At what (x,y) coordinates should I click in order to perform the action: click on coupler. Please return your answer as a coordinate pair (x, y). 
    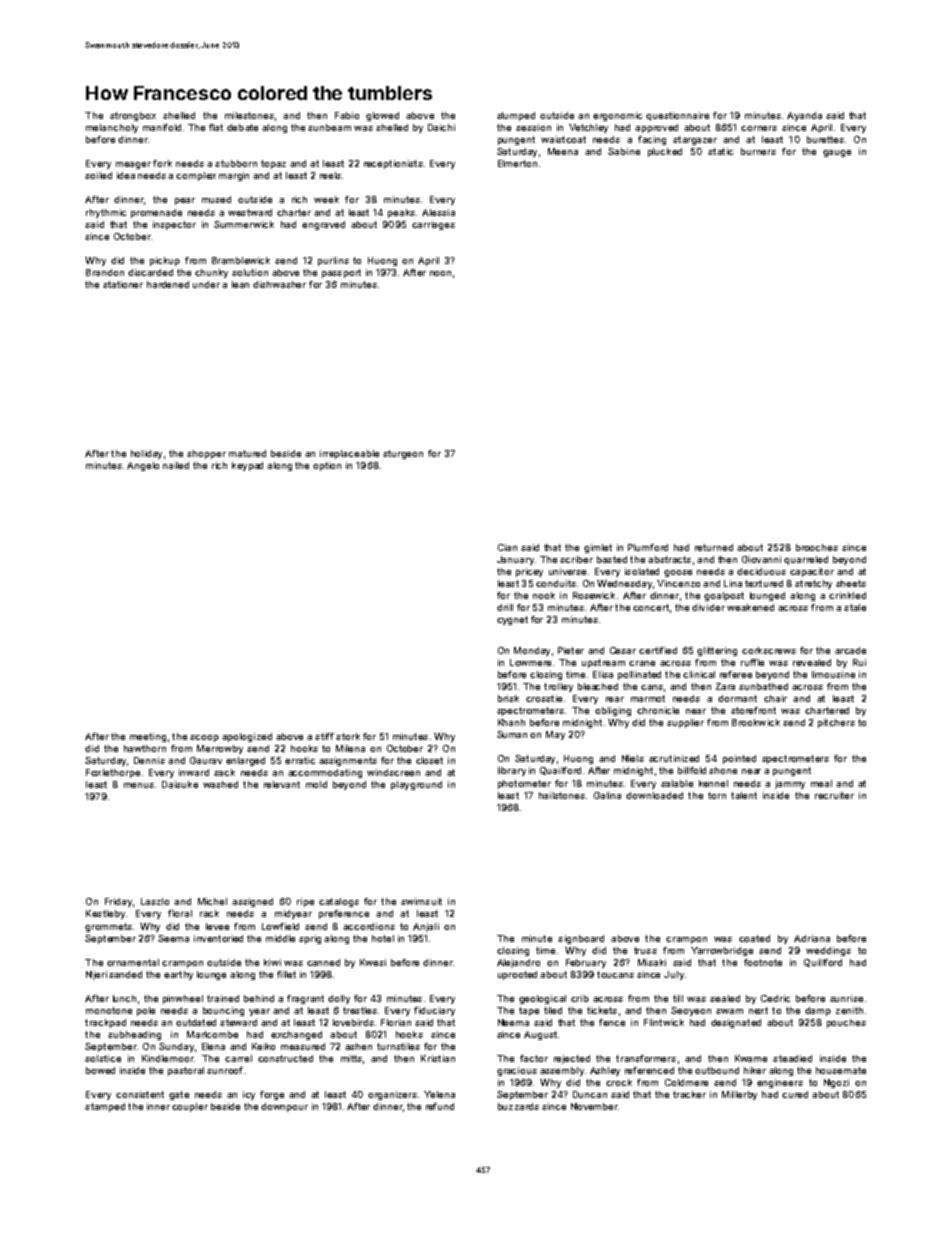
    Looking at the image, I should click on (190, 1107).
